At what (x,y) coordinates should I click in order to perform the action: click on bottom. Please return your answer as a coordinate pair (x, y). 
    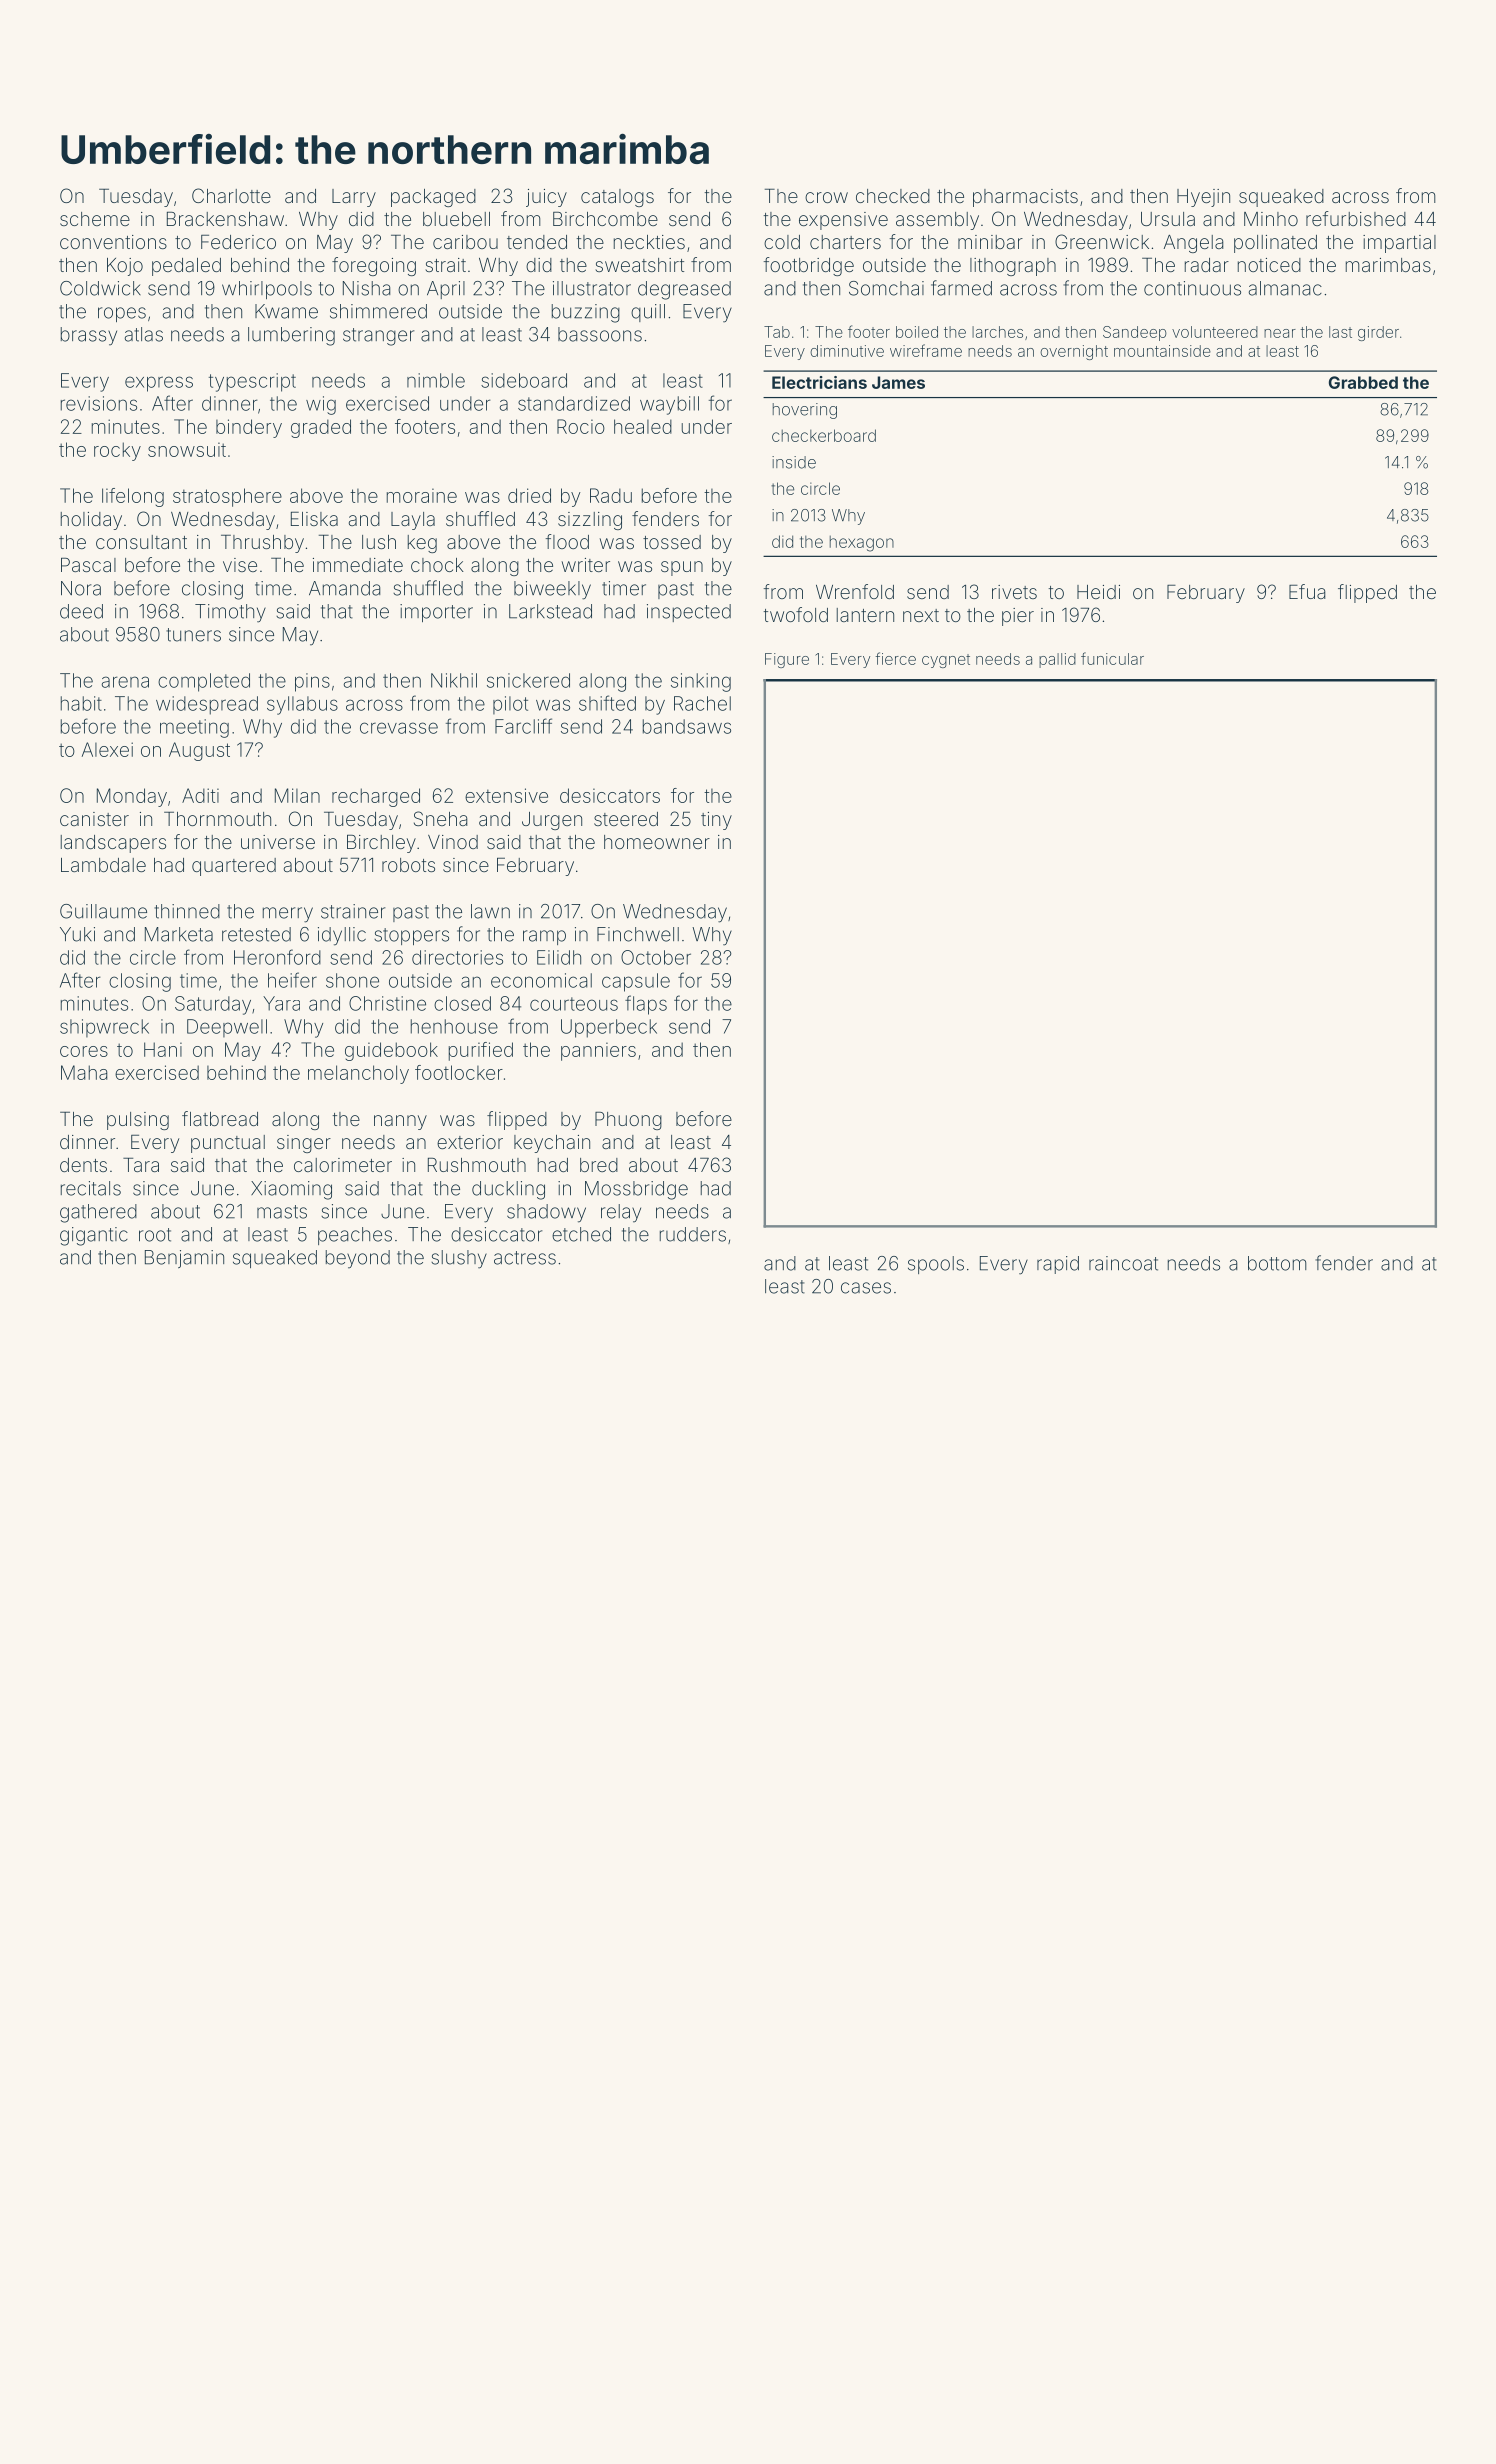
    Looking at the image, I should click on (1277, 1263).
